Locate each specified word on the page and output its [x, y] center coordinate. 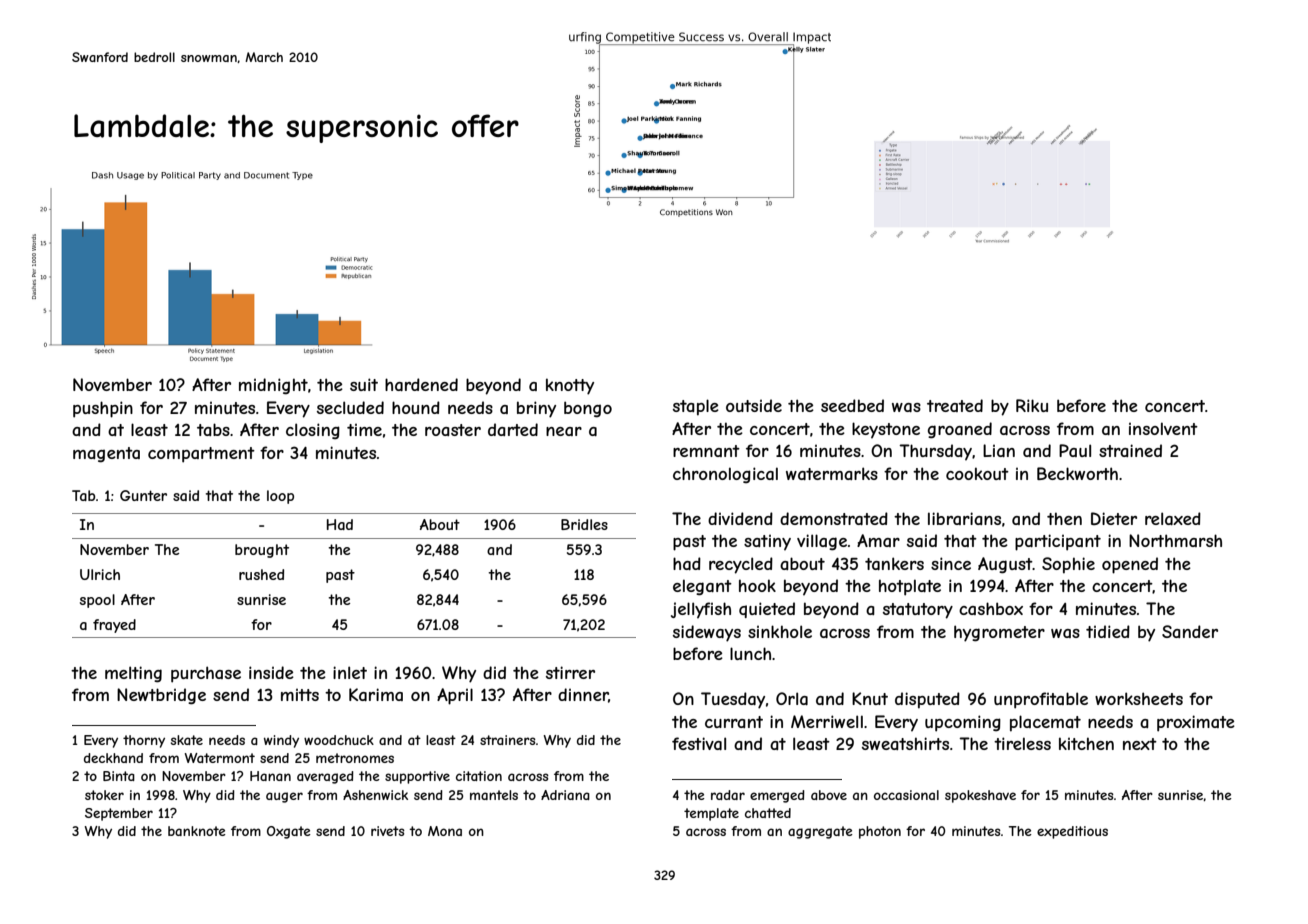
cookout [977, 473]
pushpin [103, 409]
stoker [104, 795]
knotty [570, 386]
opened [1130, 565]
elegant [702, 587]
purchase [206, 674]
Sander [1190, 631]
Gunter [143, 495]
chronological [725, 475]
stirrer [570, 672]
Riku [1032, 405]
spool [97, 601]
